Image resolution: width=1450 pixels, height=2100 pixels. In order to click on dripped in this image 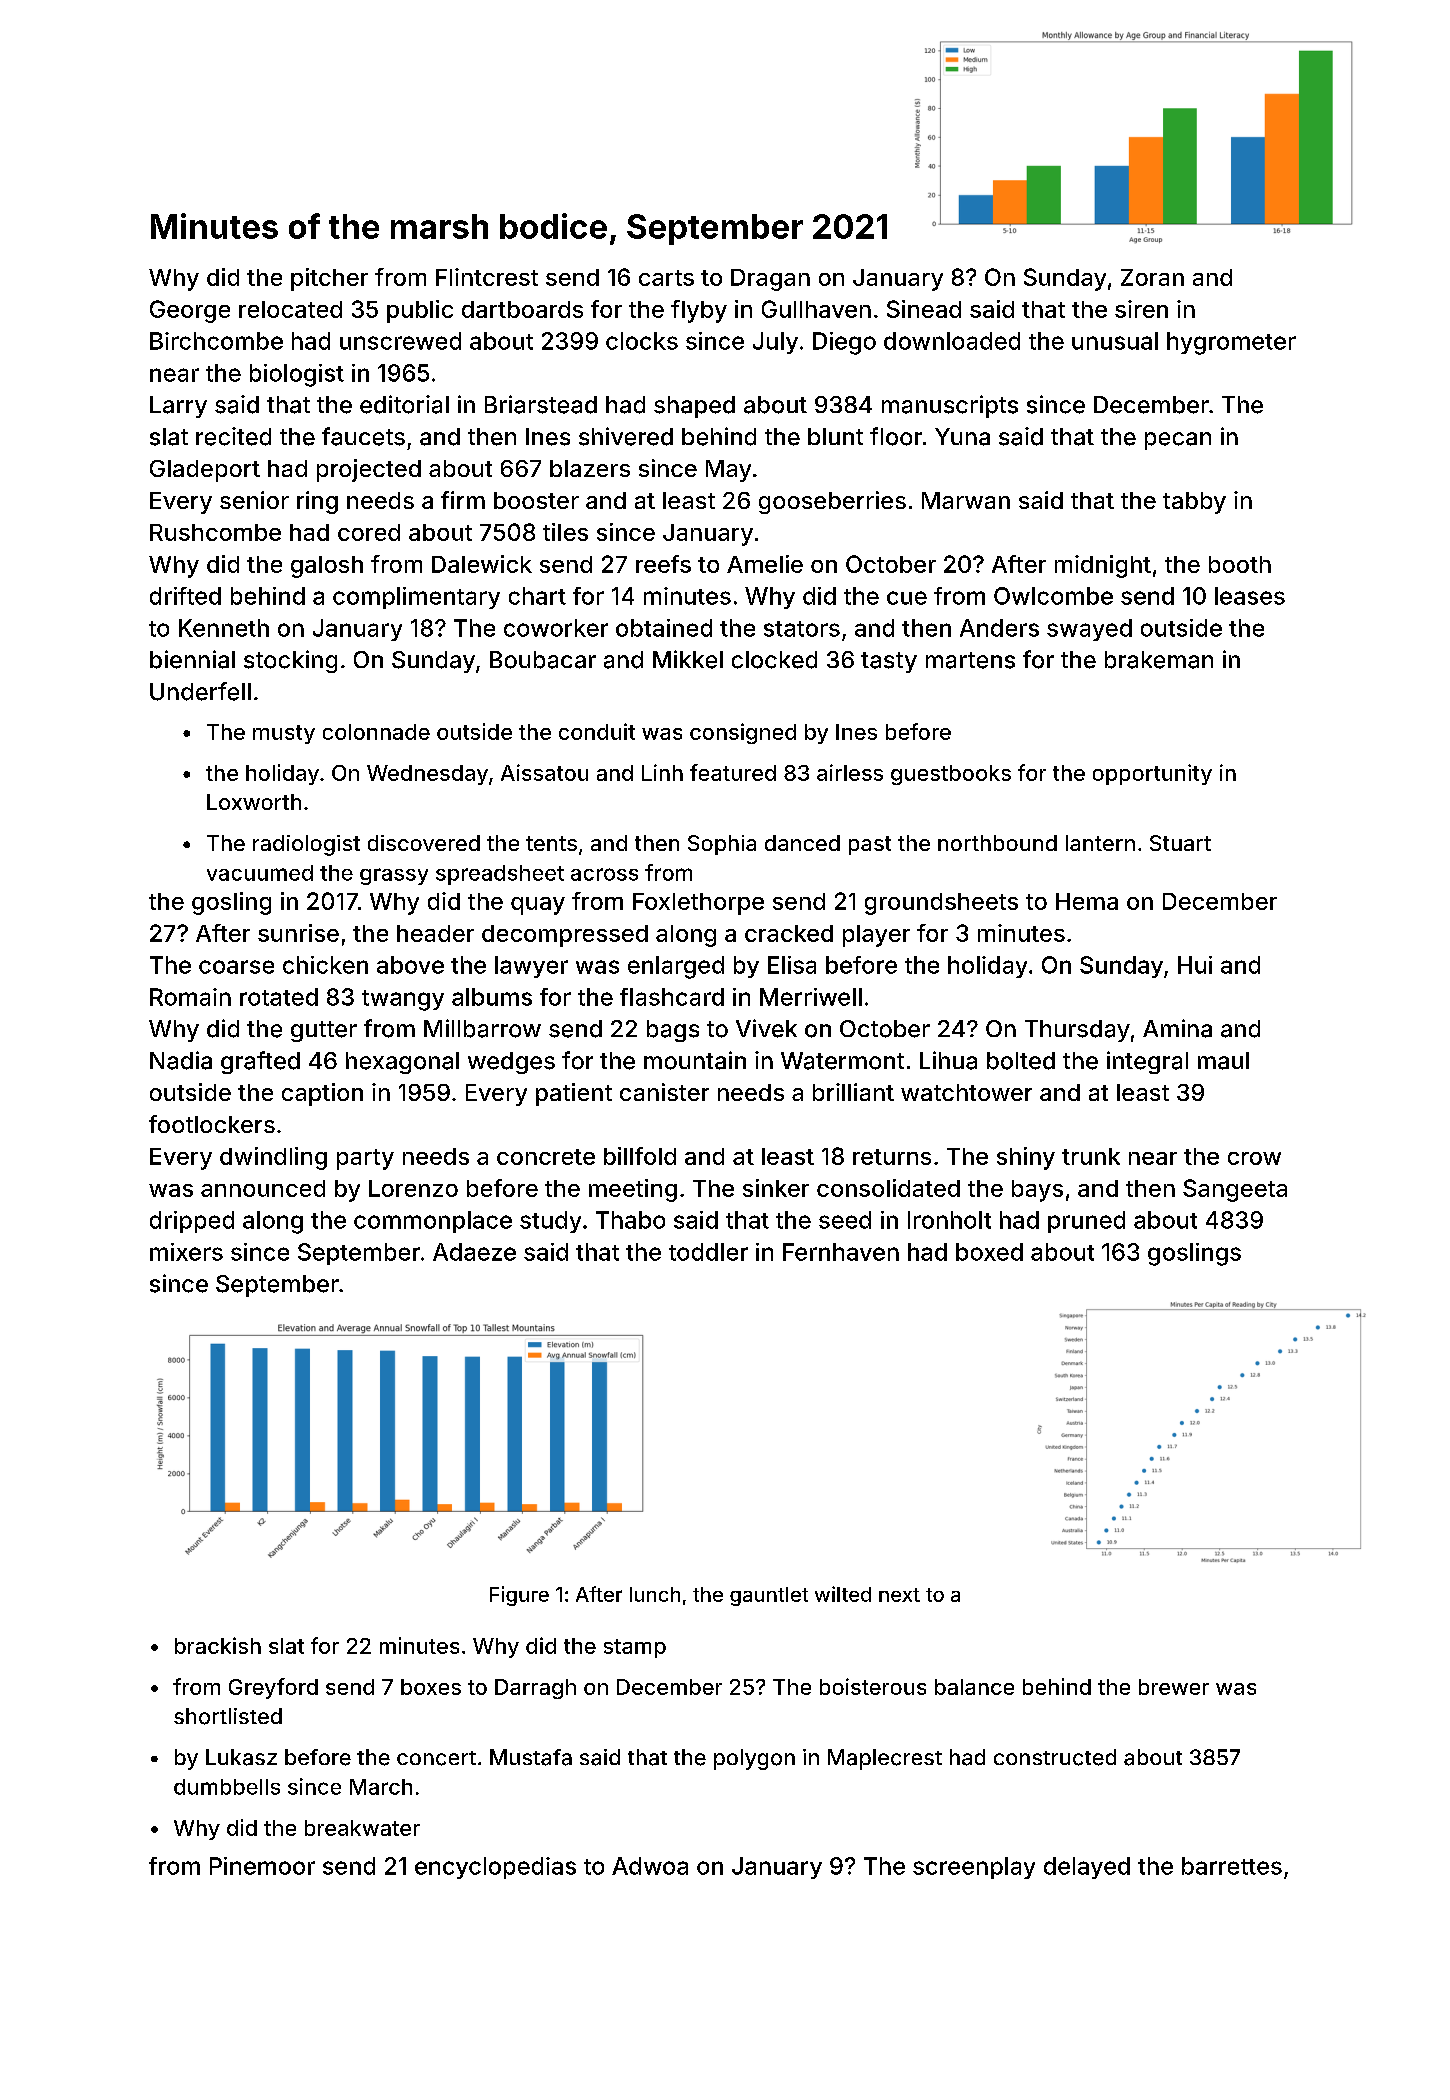, I will do `click(192, 1222)`.
